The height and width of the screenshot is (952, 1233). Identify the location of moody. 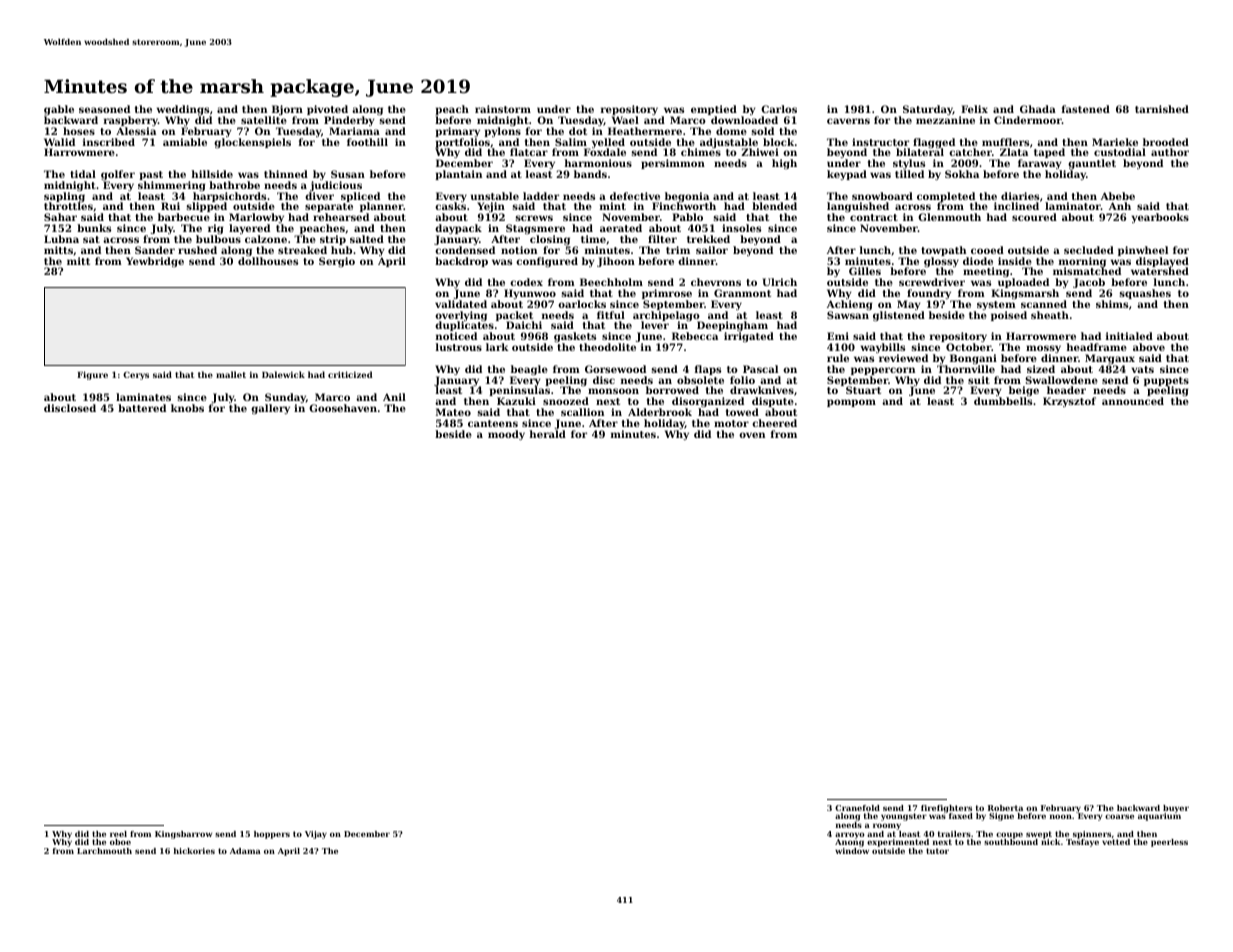
(506, 435).
